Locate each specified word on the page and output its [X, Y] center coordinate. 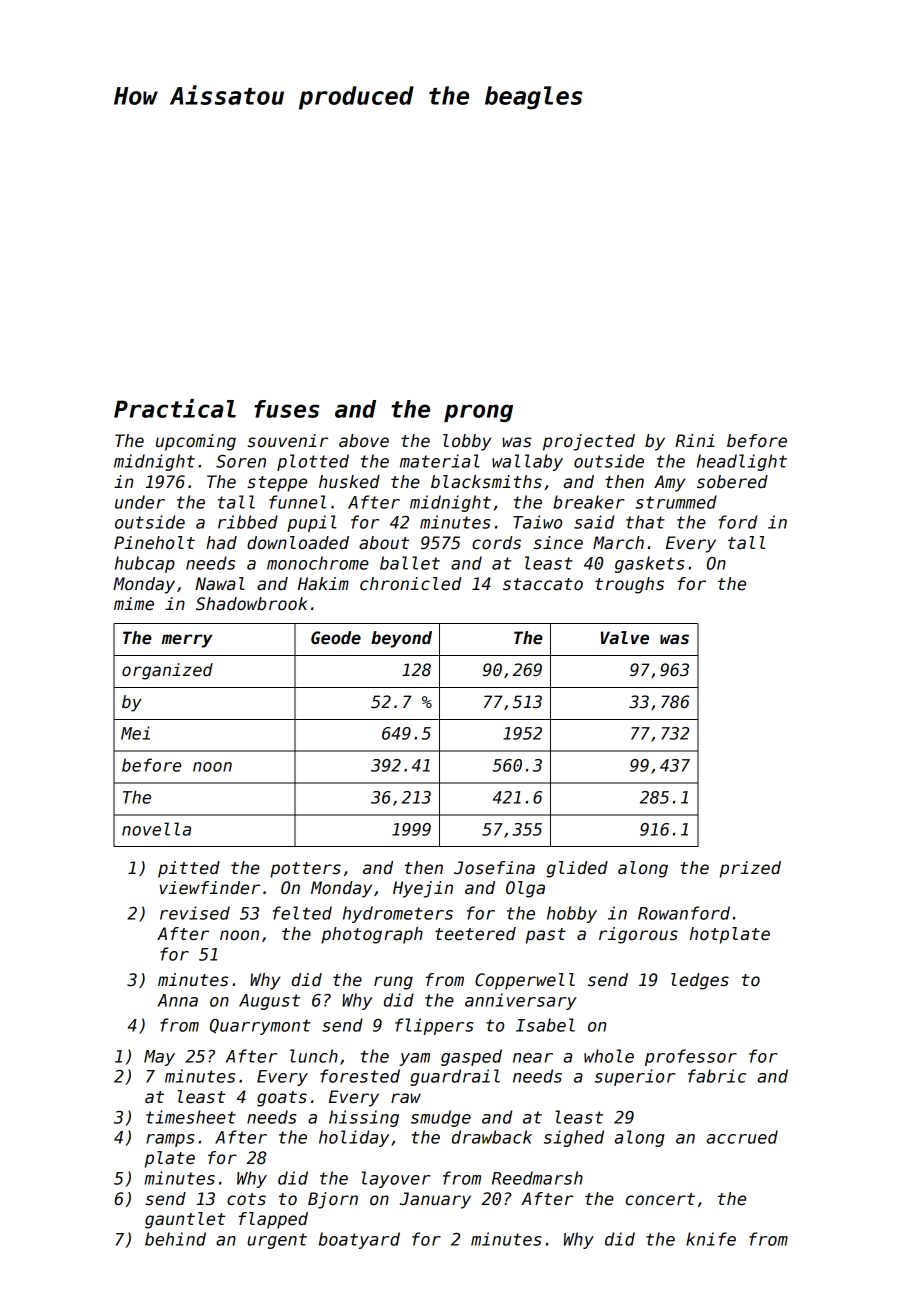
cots [246, 1199]
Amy [669, 483]
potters [305, 870]
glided [577, 869]
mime [134, 604]
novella [156, 829]
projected [589, 442]
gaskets [649, 564]
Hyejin [423, 889]
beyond [401, 639]
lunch [314, 1056]
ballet [410, 563]
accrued [742, 1137]
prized [750, 869]
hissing [364, 1118]
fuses [286, 409]
